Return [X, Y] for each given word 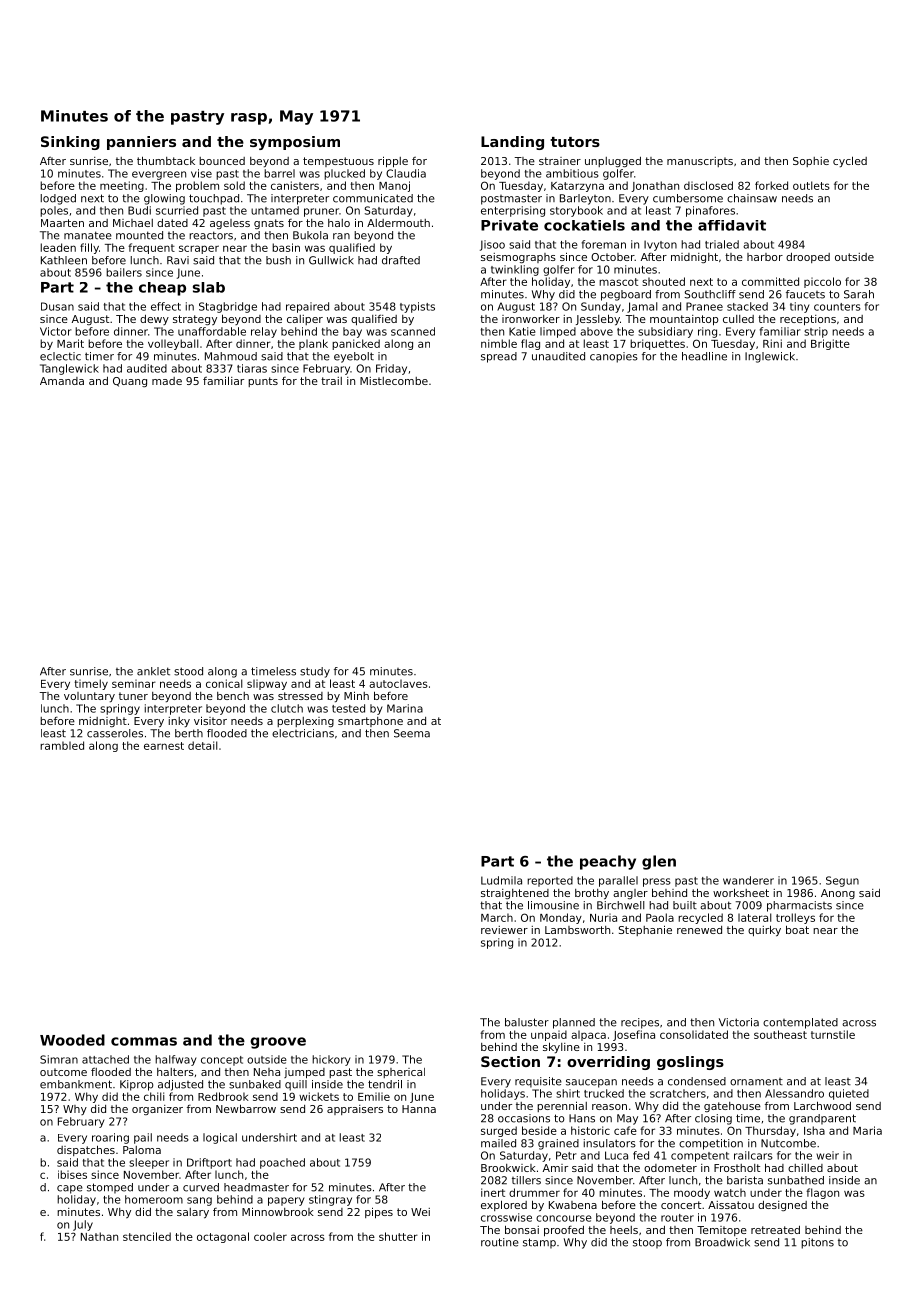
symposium [295, 143]
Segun [842, 881]
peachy [608, 862]
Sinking [70, 143]
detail [203, 745]
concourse [564, 1218]
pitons [817, 1243]
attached [105, 1059]
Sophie [811, 162]
